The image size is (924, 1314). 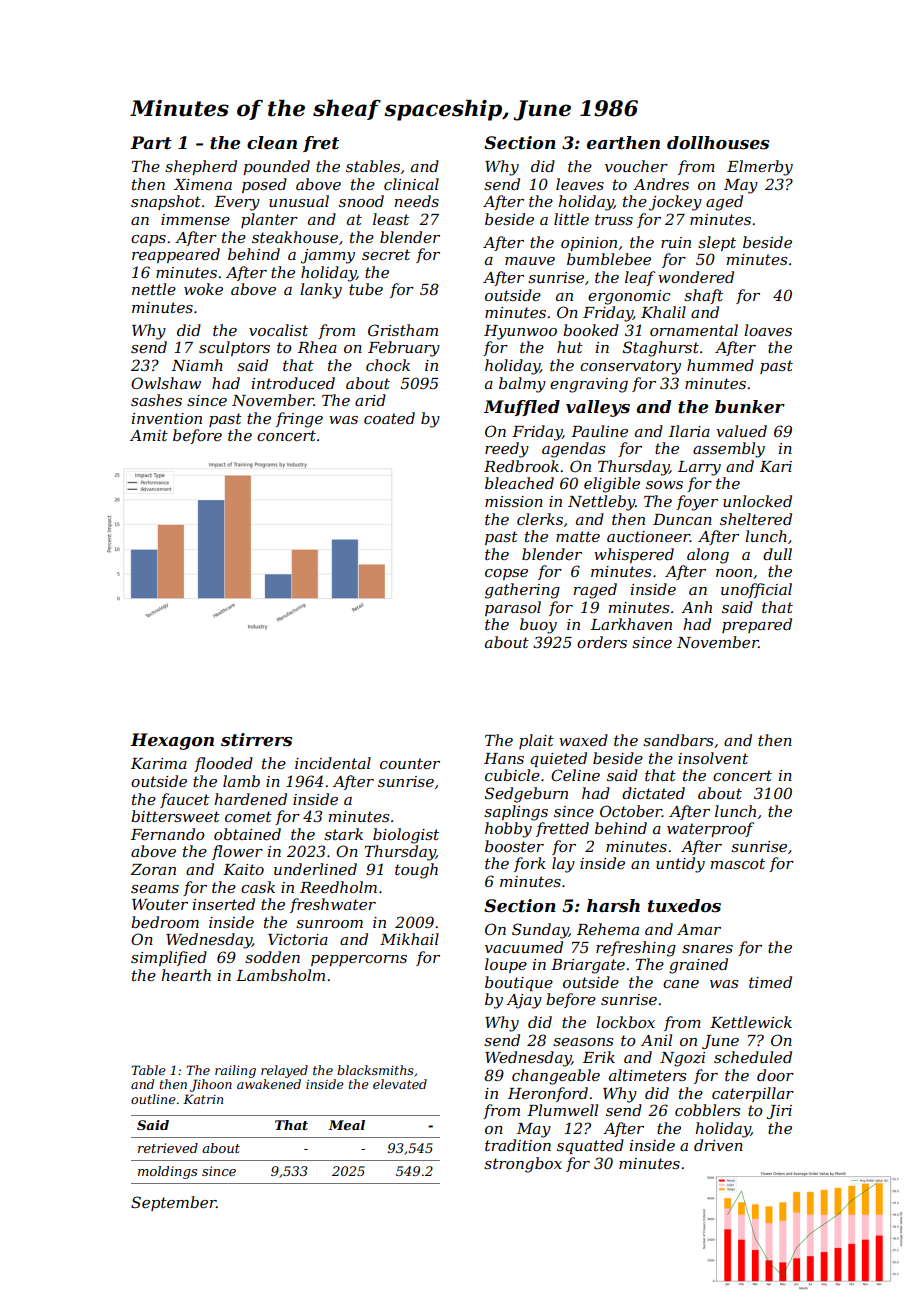 I want to click on copse, so click(x=506, y=574).
